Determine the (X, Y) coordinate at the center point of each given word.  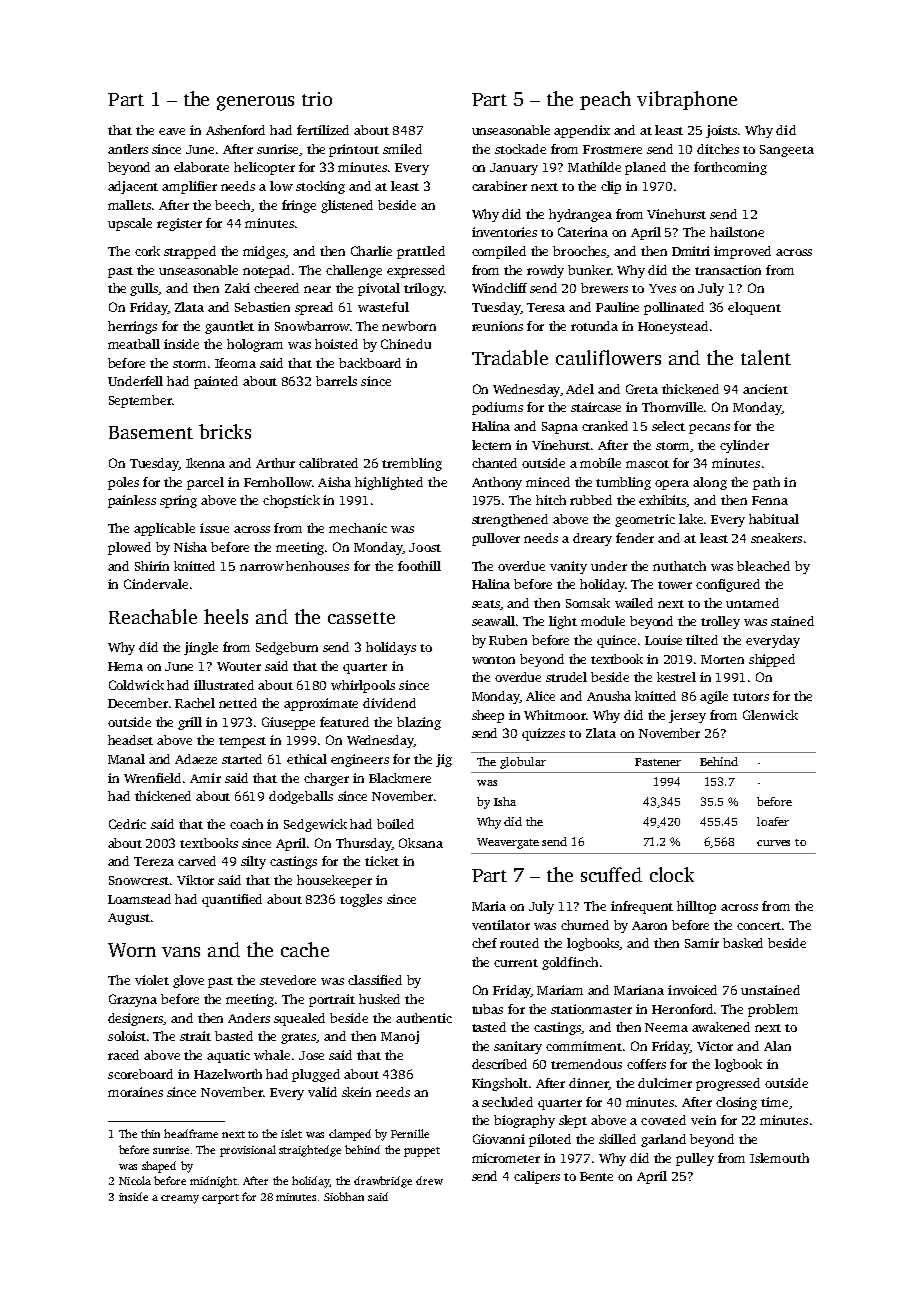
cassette (361, 618)
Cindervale (156, 584)
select (668, 426)
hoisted (336, 344)
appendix (582, 131)
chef (484, 943)
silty (253, 862)
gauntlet (229, 327)
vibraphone (687, 100)
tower (675, 585)
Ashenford (235, 130)
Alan (777, 1046)
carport (220, 1199)
